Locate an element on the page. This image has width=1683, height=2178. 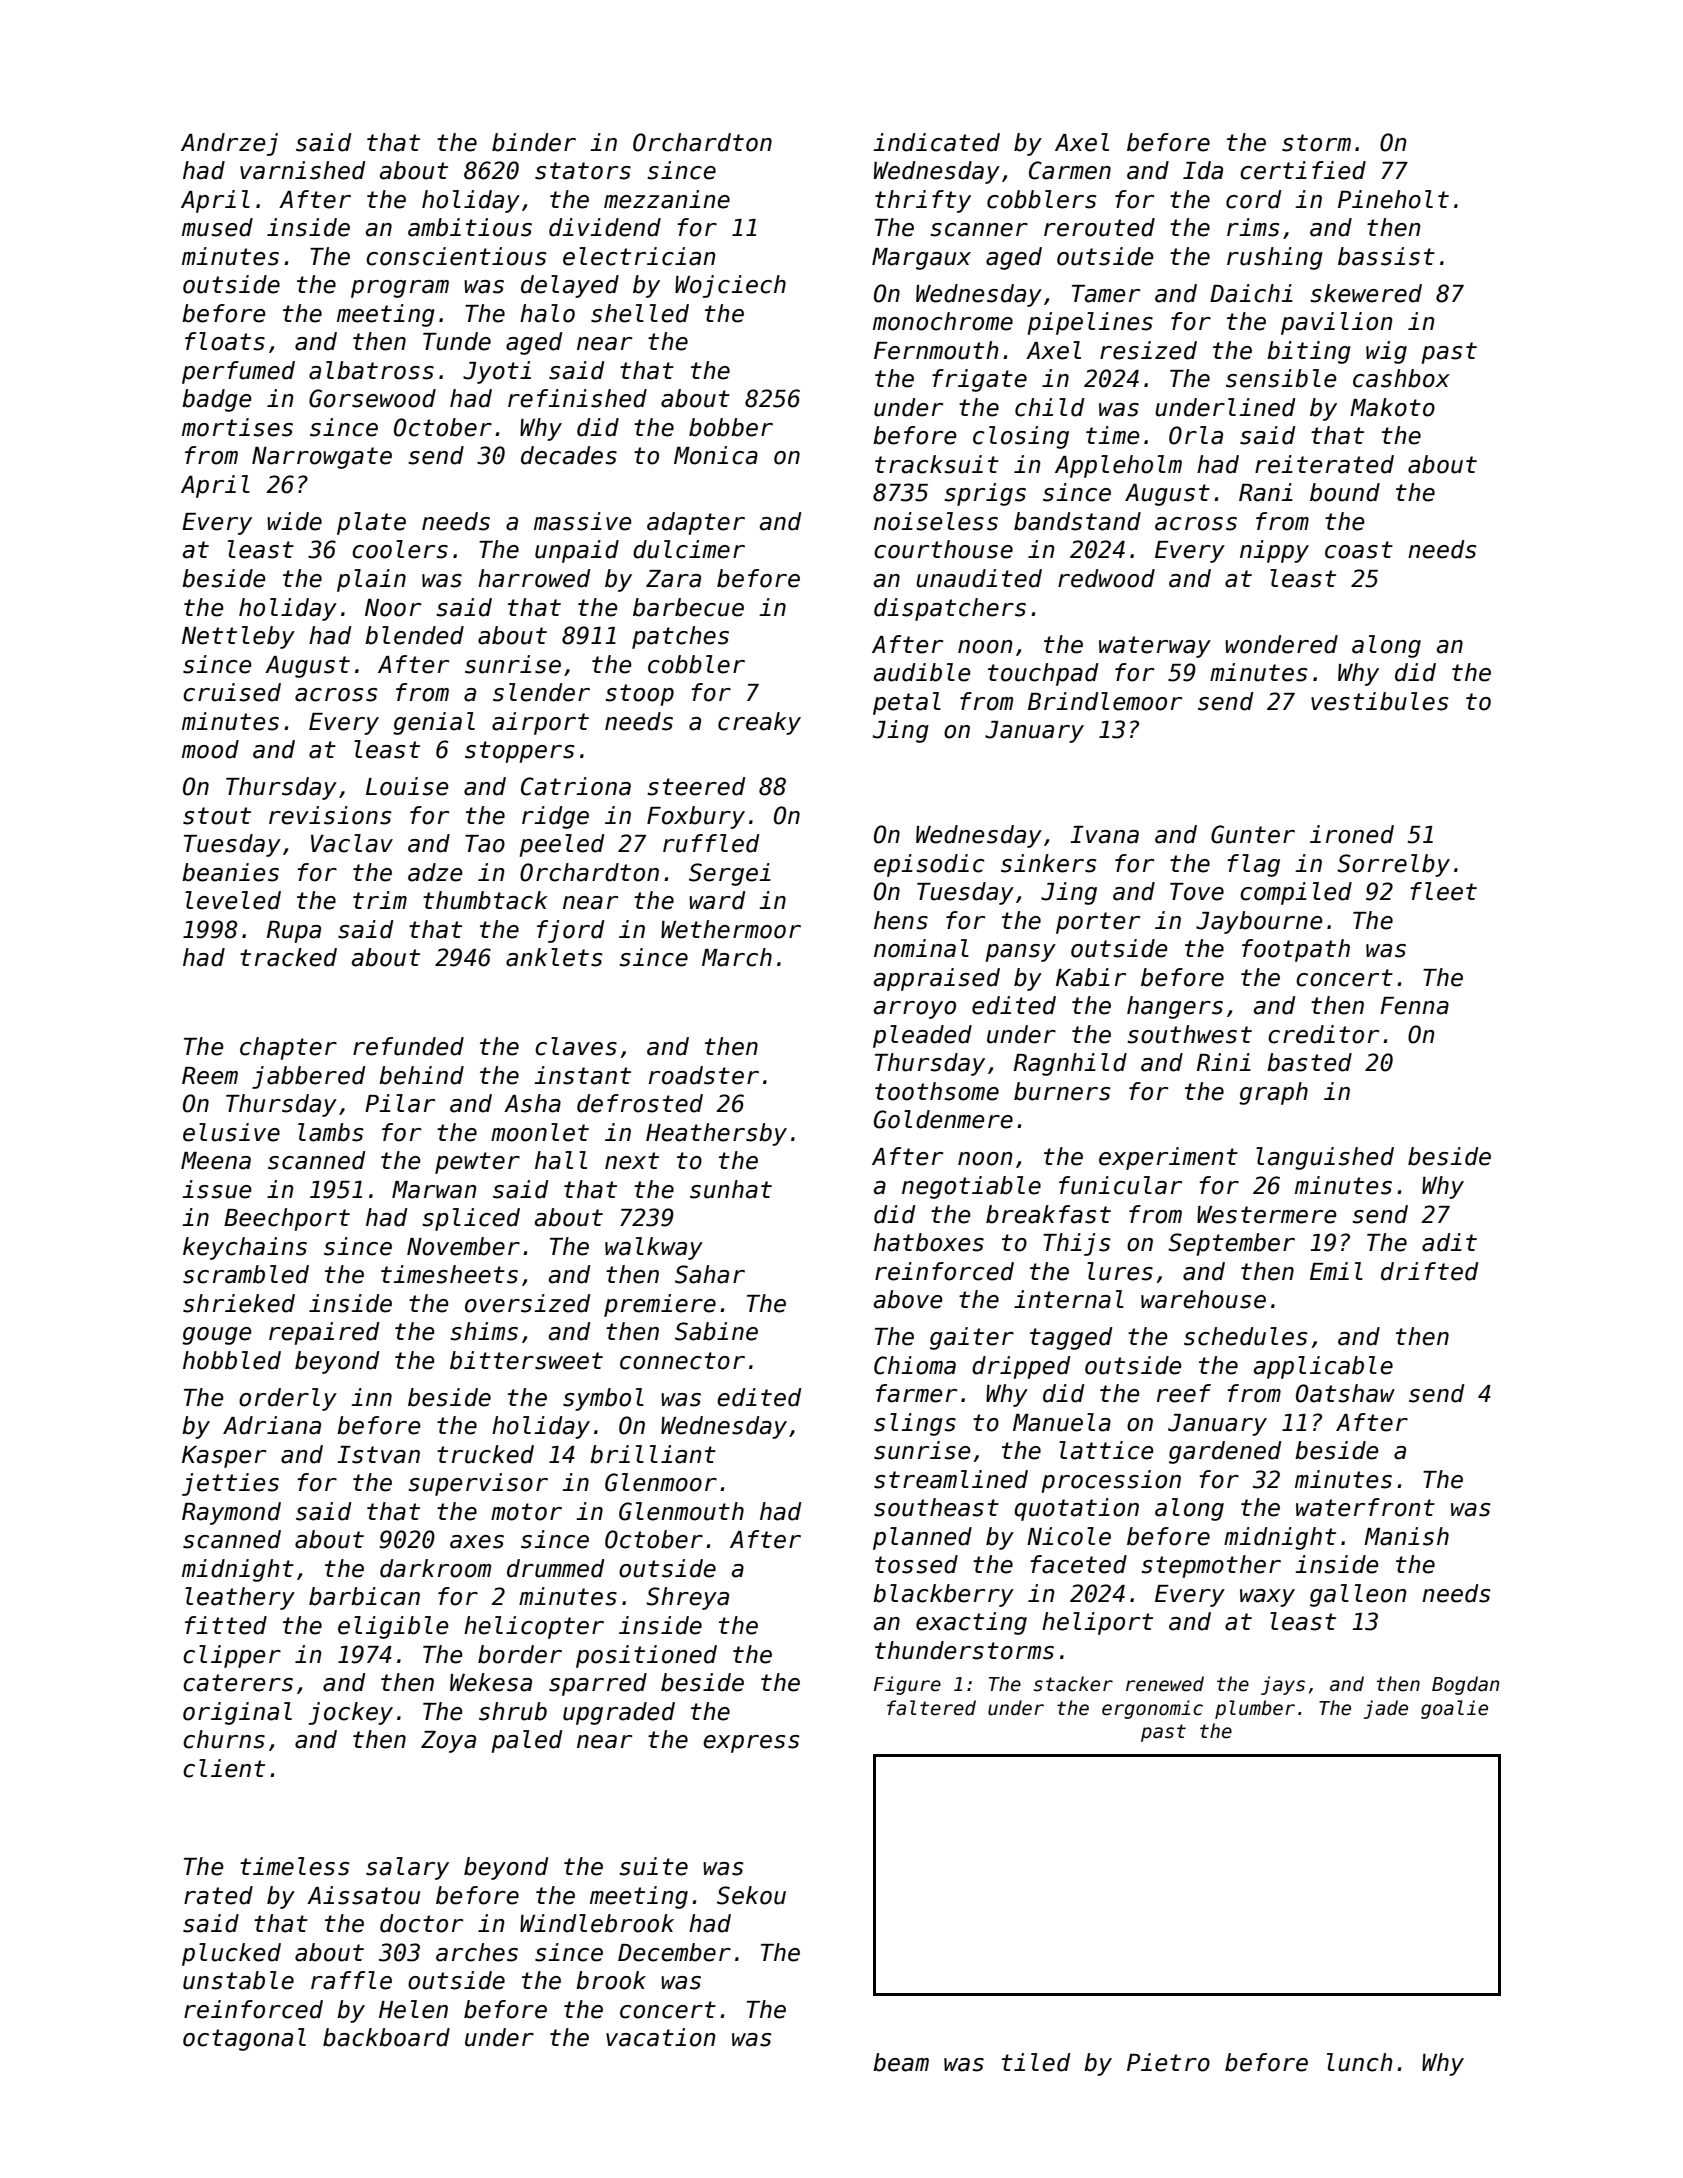
coast is located at coordinates (1359, 550).
